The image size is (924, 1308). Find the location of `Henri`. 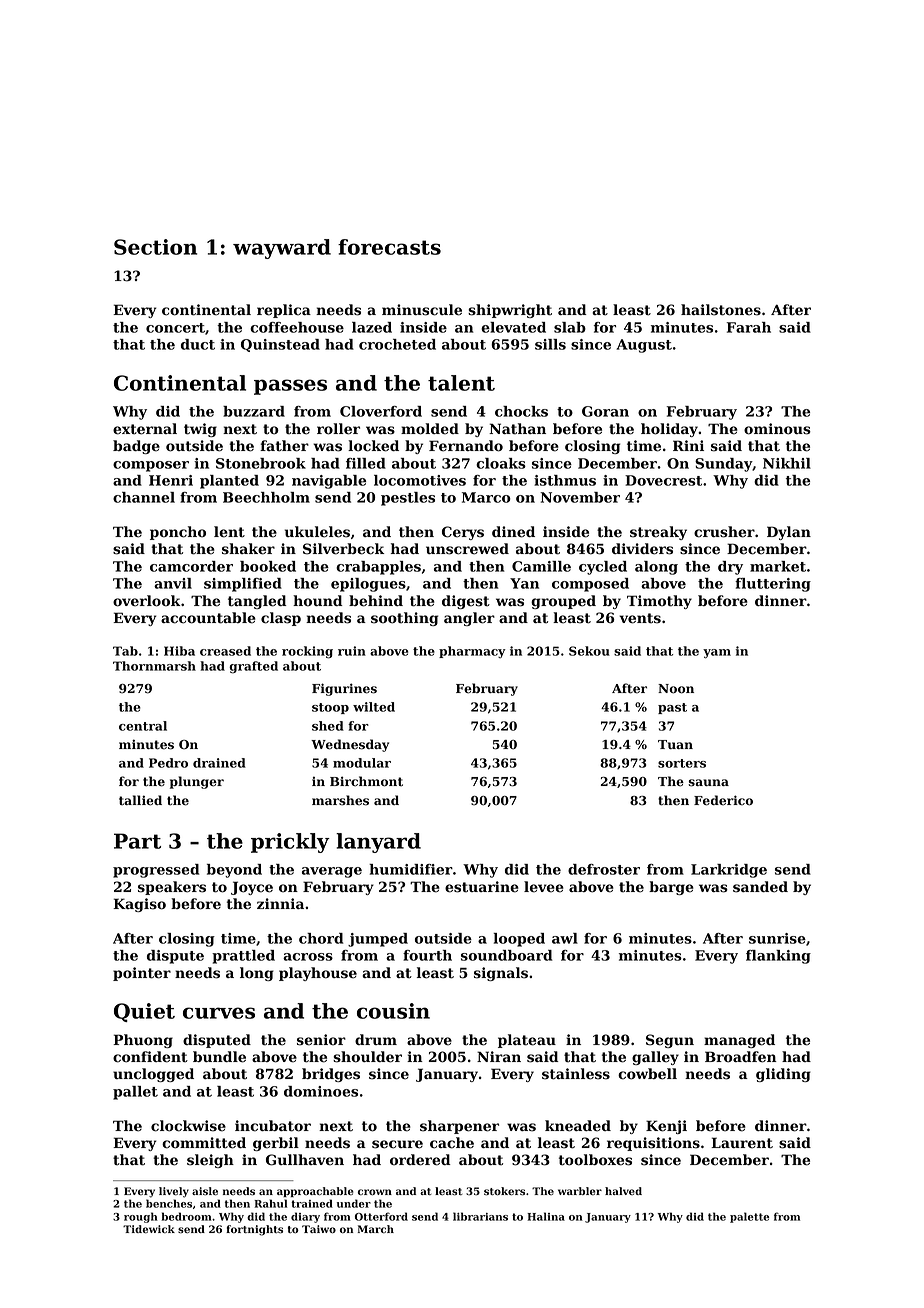

Henri is located at coordinates (171, 480).
